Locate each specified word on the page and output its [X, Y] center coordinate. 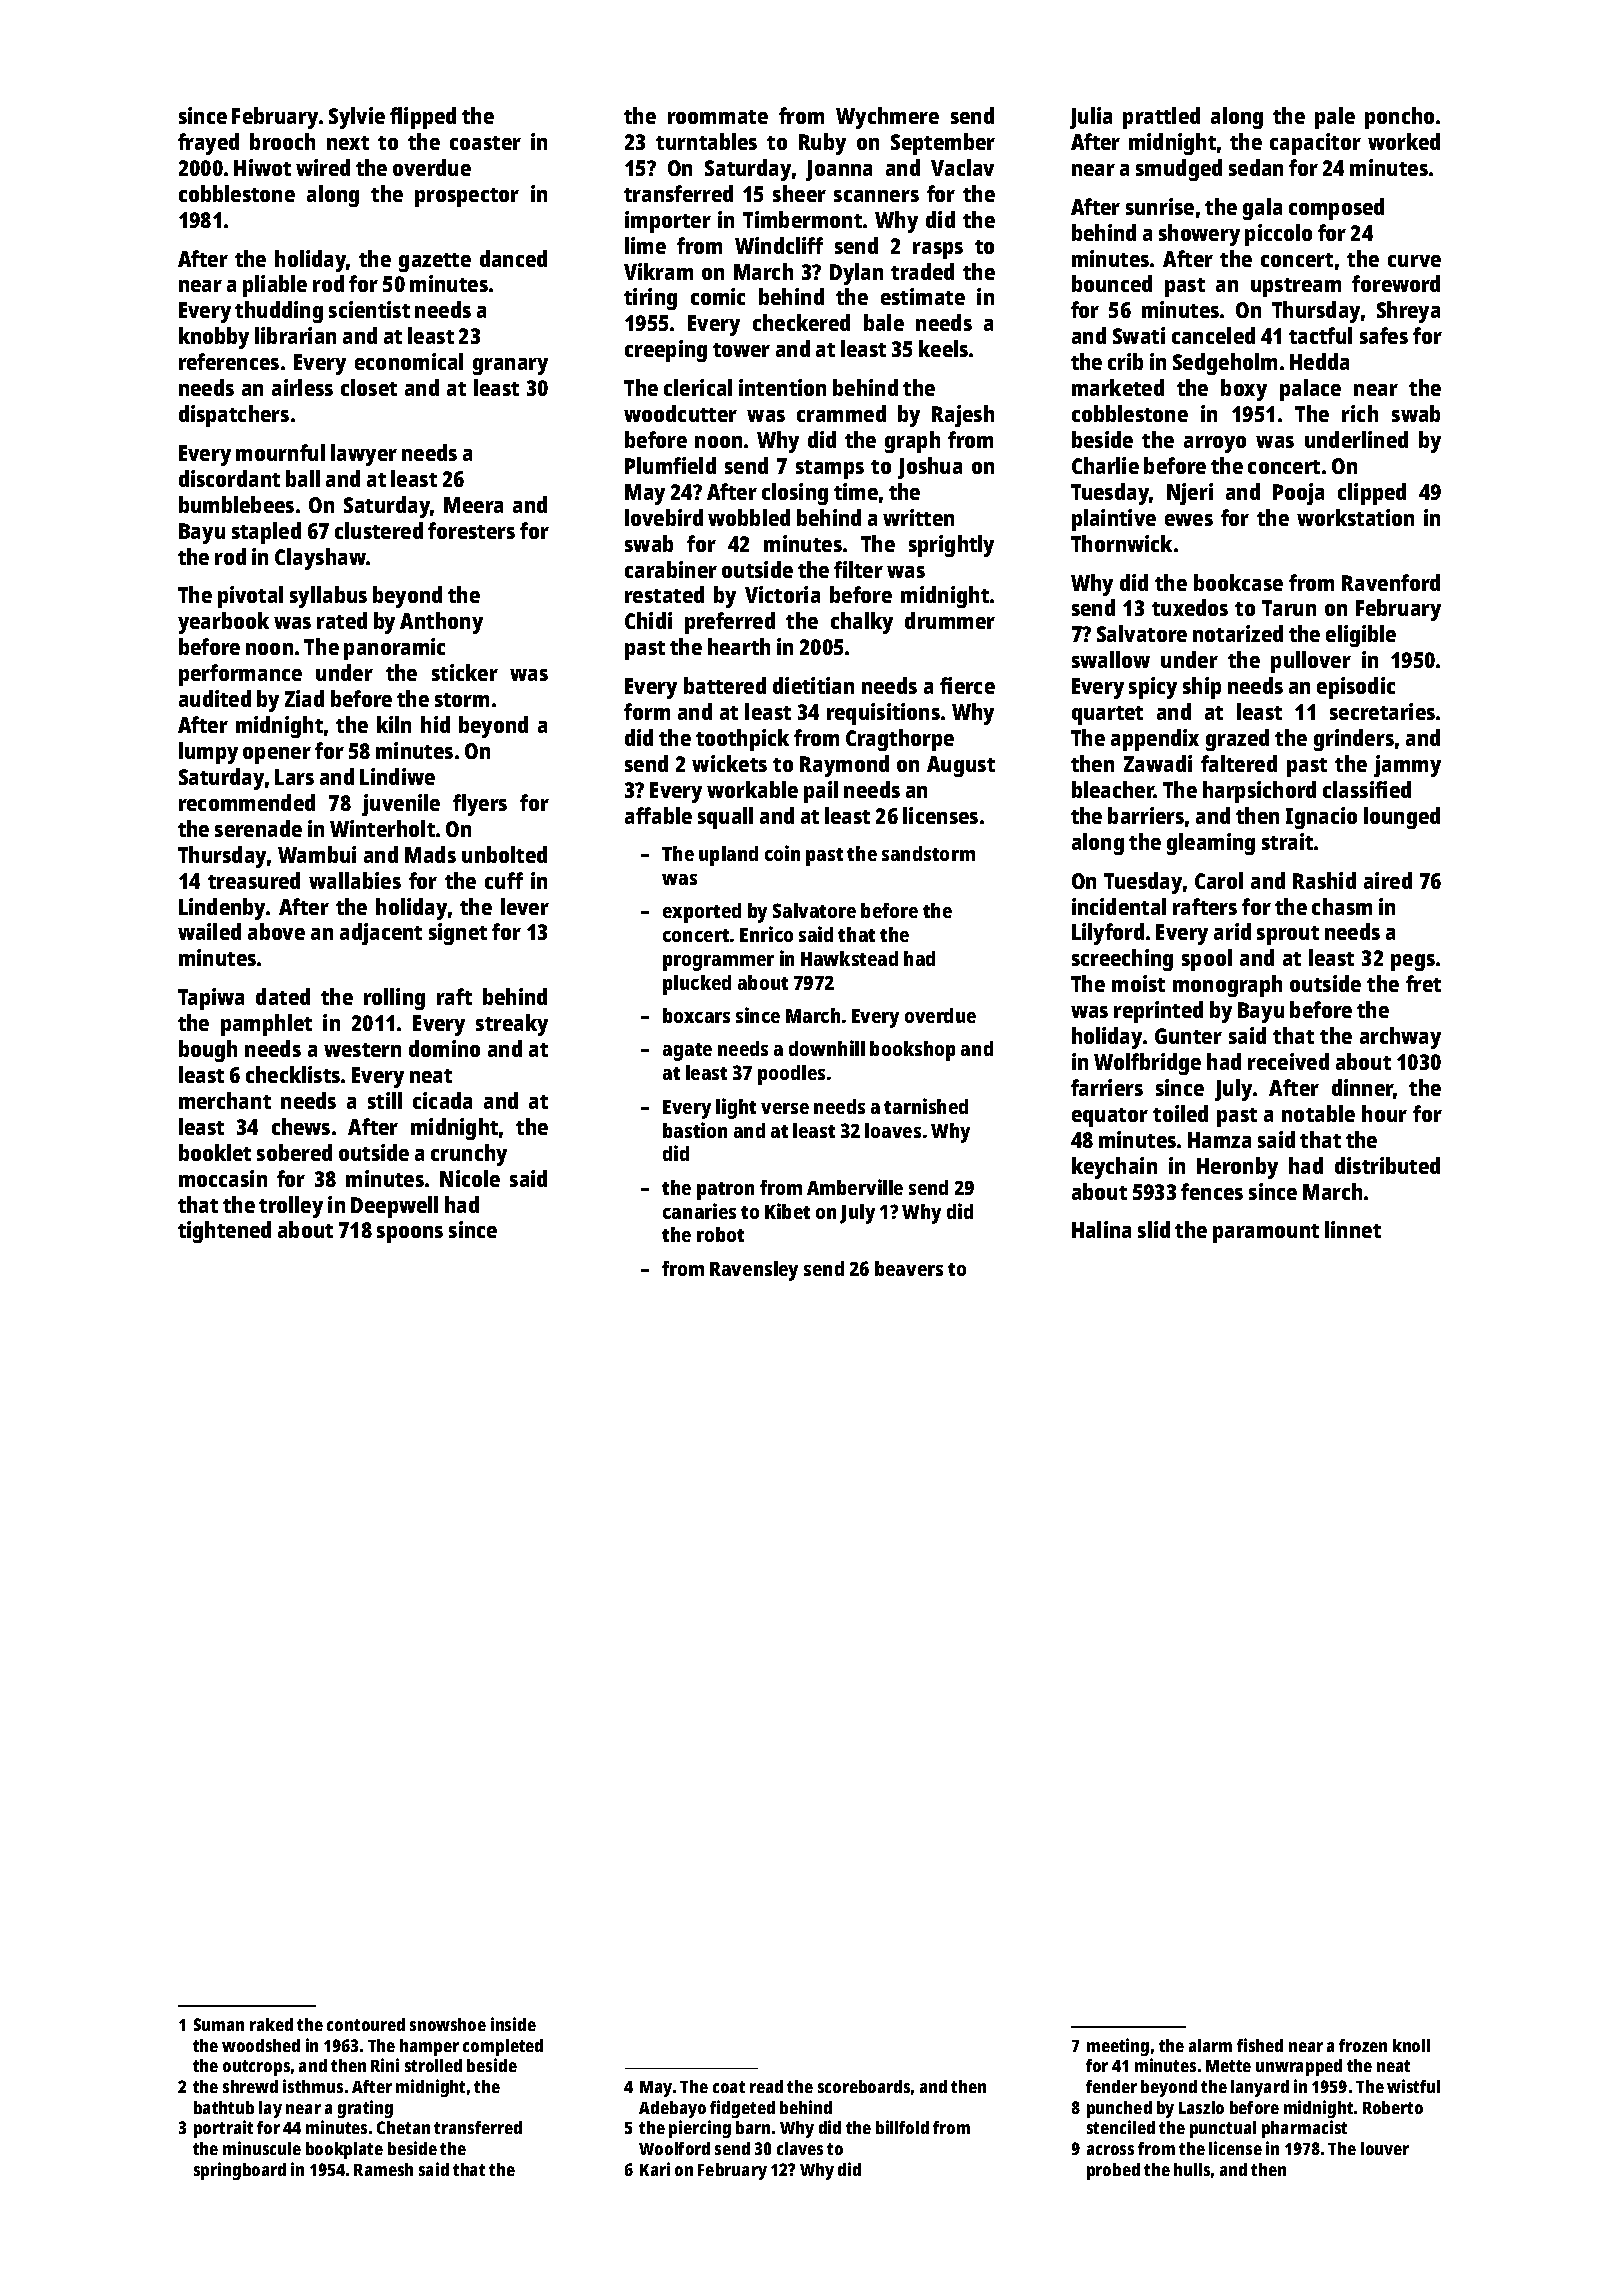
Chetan [403, 2127]
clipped [1372, 494]
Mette [1228, 2066]
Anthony [441, 623]
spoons [410, 1234]
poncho [1399, 118]
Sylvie [357, 118]
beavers [909, 1268]
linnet [1353, 1229]
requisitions [883, 714]
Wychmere [887, 118]
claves [800, 2148]
